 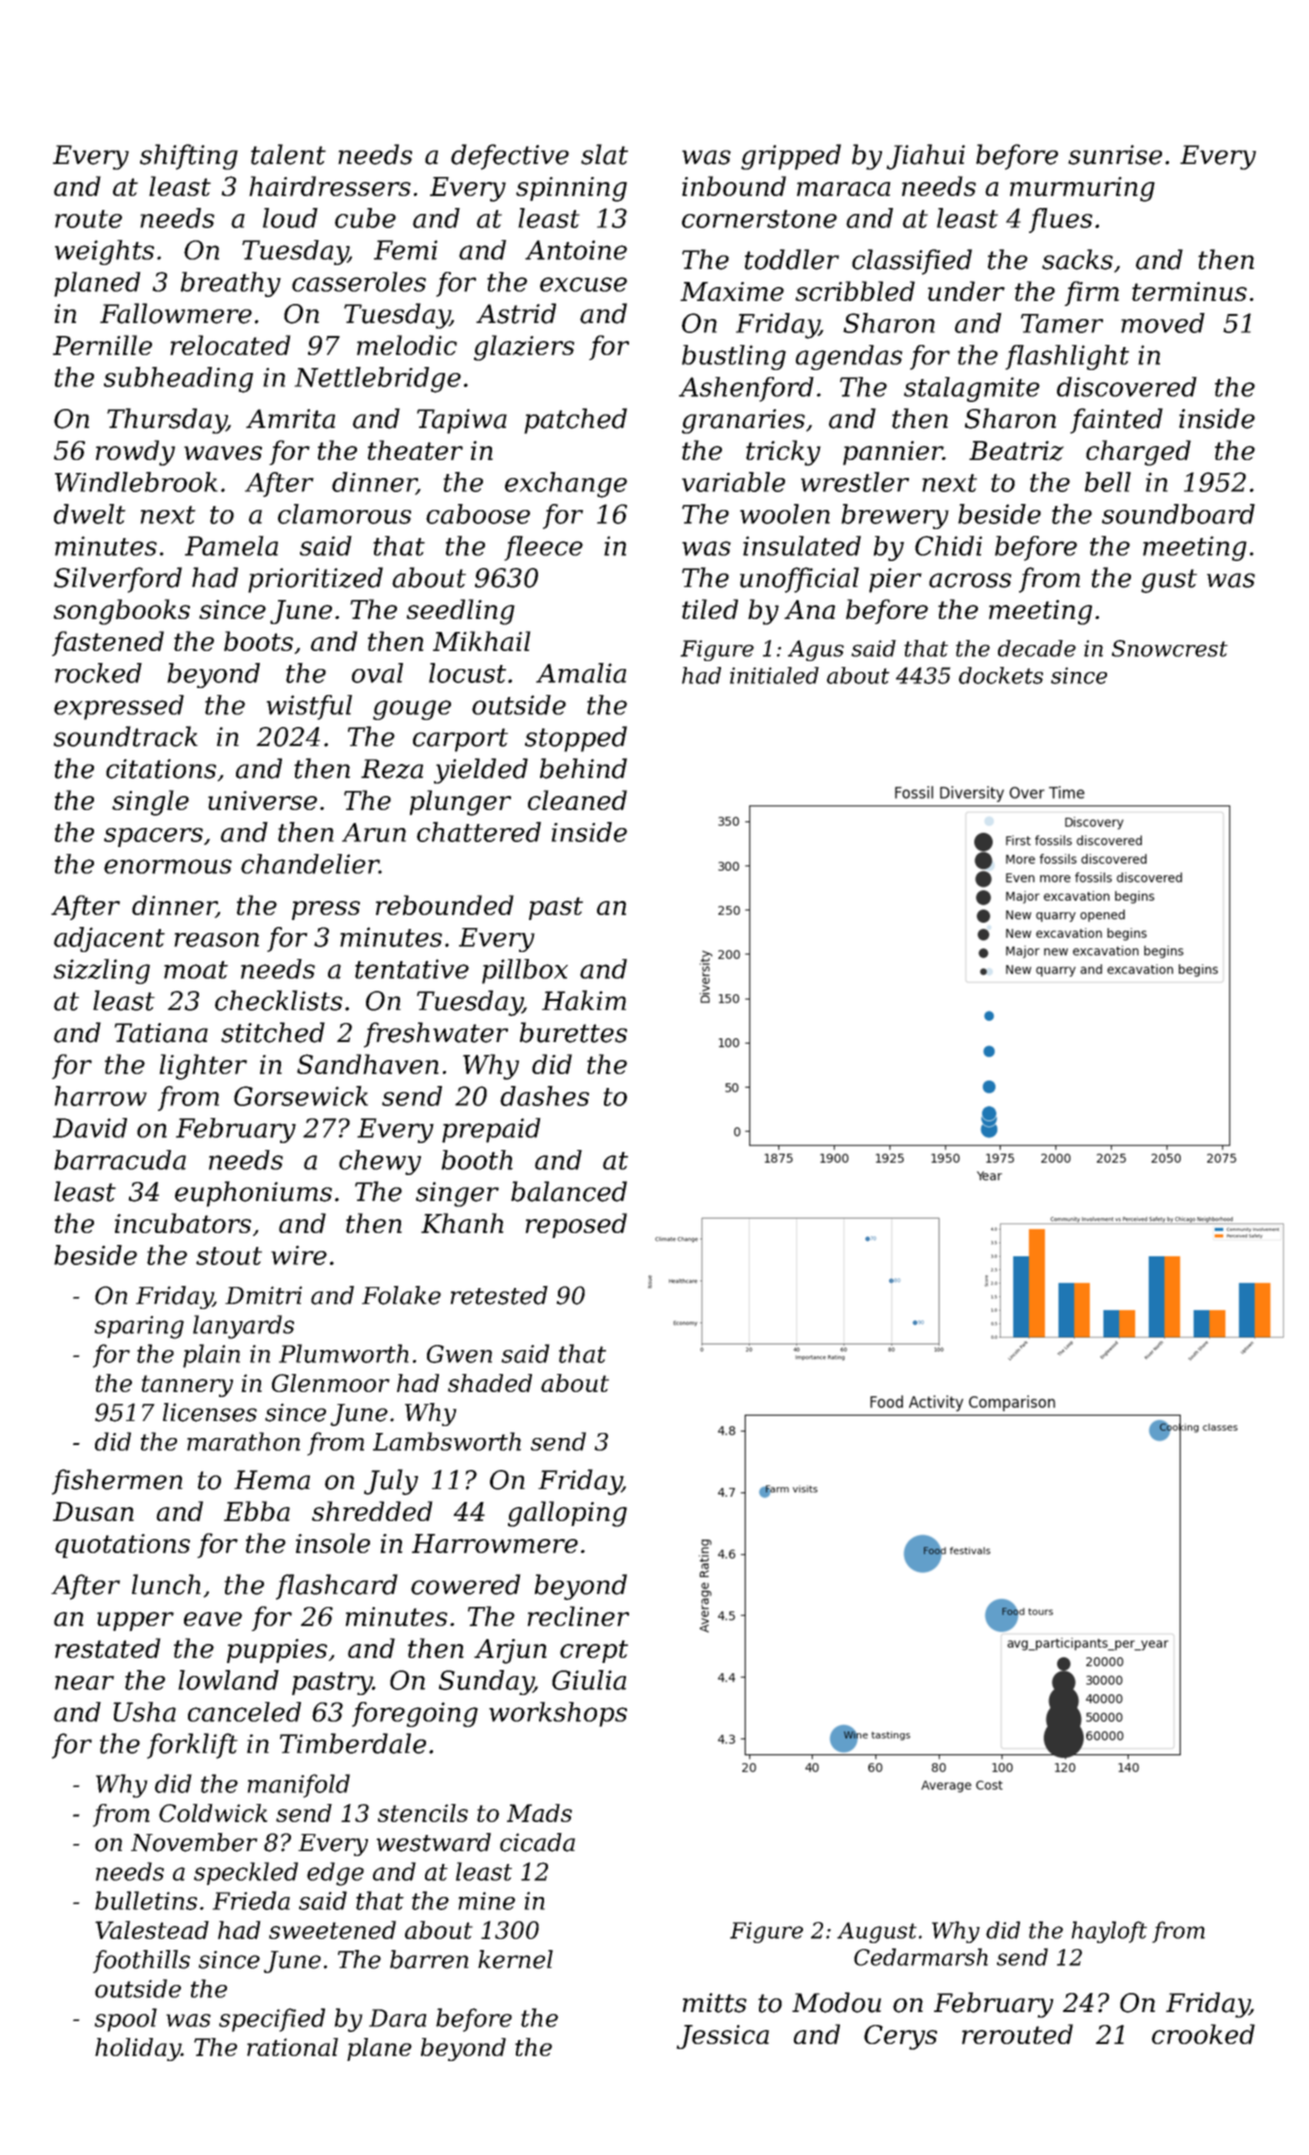 I want to click on terminus, so click(x=1189, y=291).
